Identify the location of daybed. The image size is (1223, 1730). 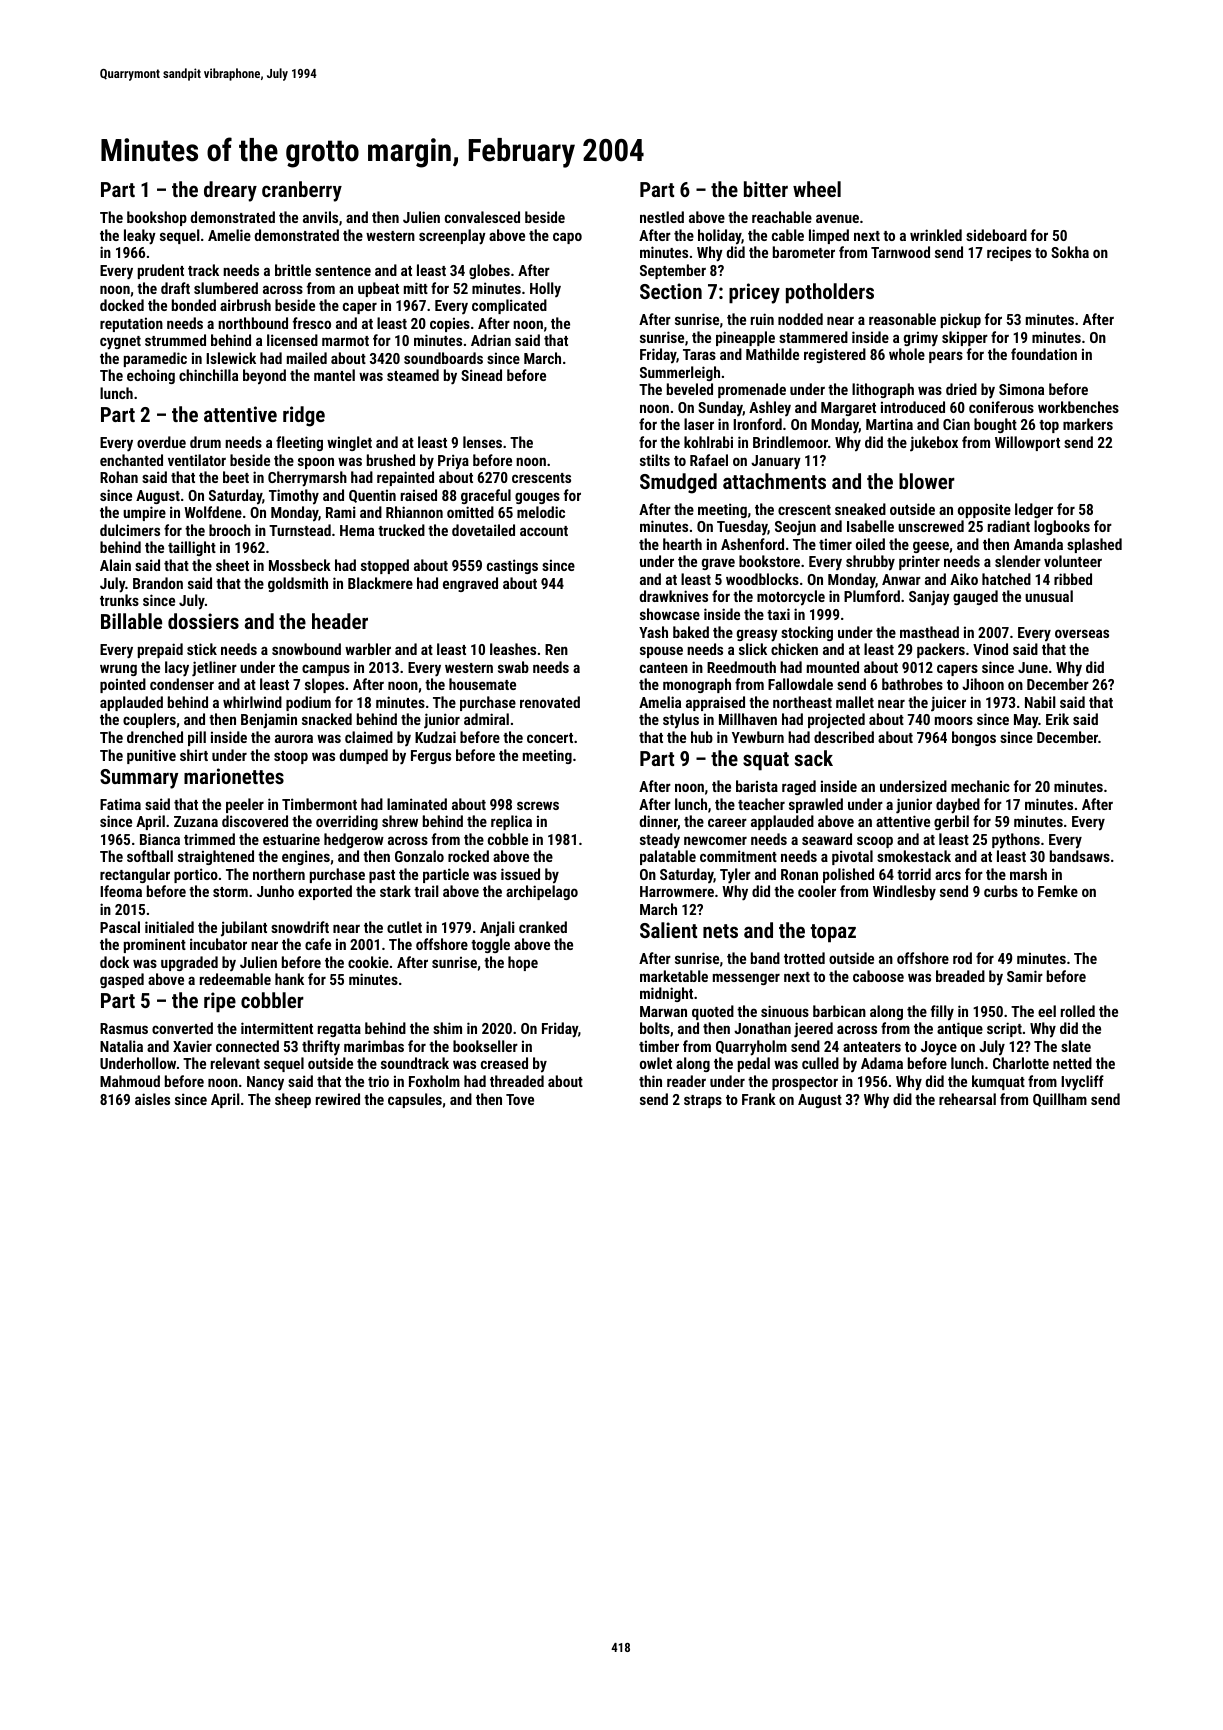
(958, 806).
